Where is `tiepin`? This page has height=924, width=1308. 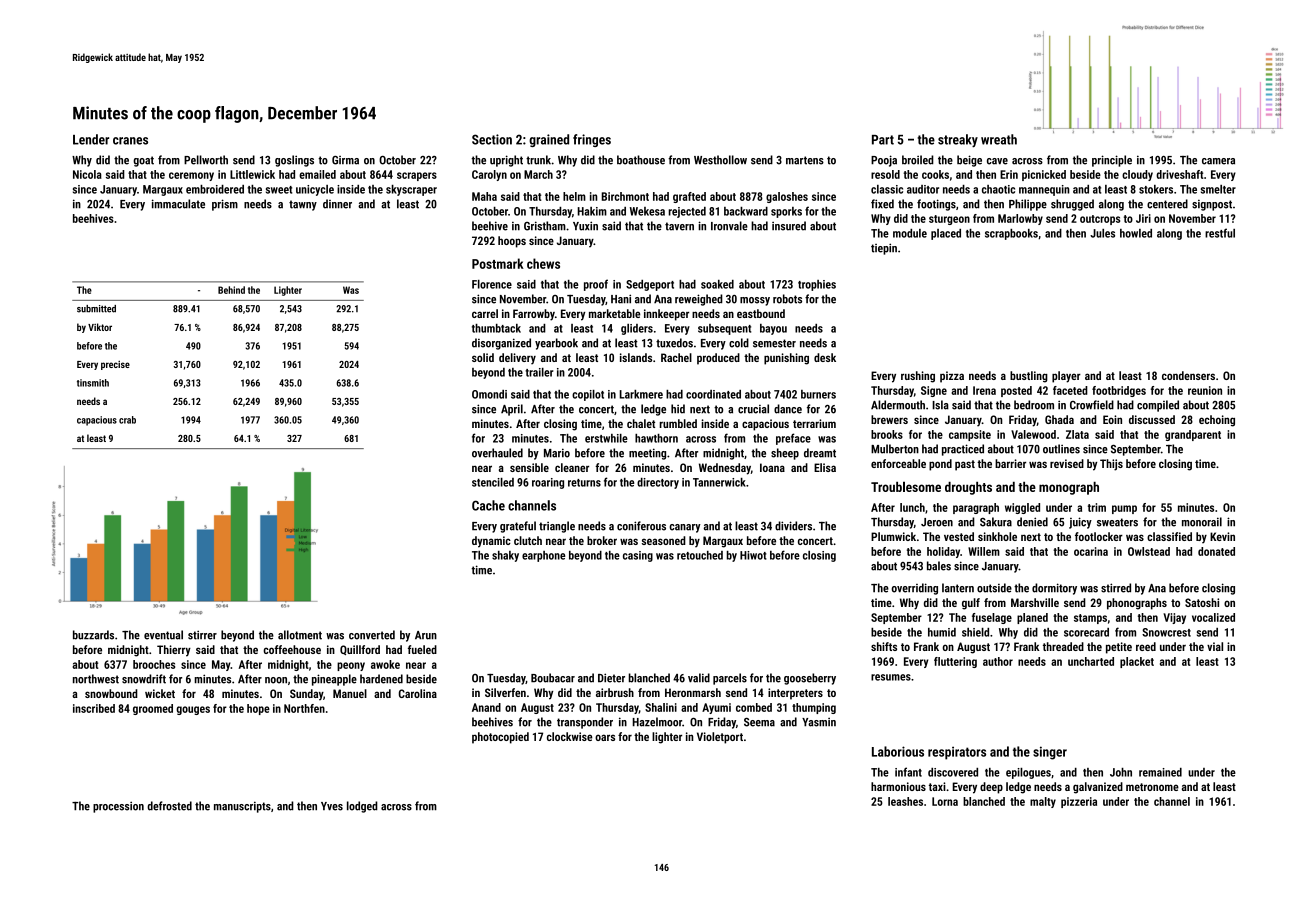 tiepin is located at coordinates (884, 249).
